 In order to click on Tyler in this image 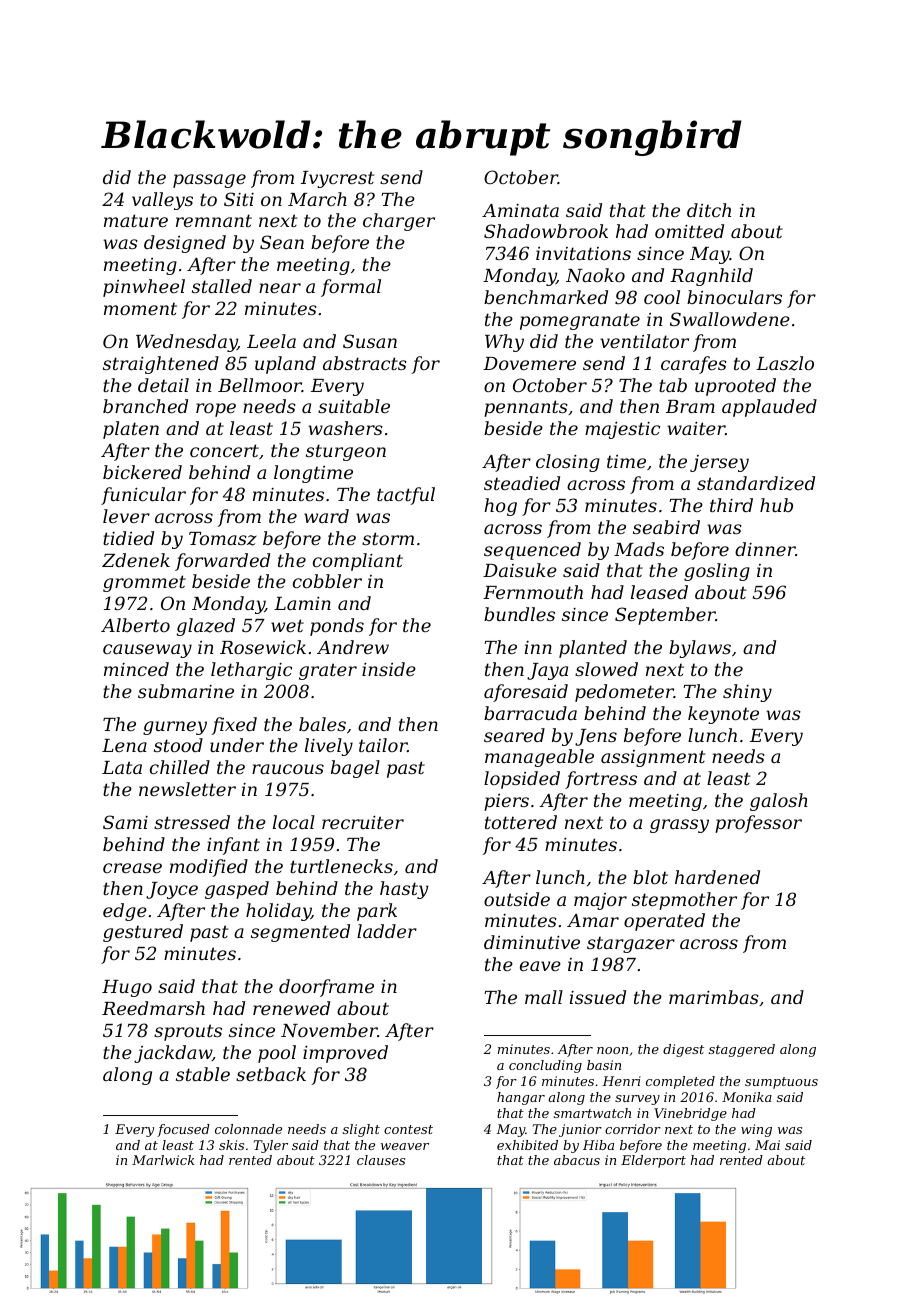, I will do `click(271, 1146)`.
